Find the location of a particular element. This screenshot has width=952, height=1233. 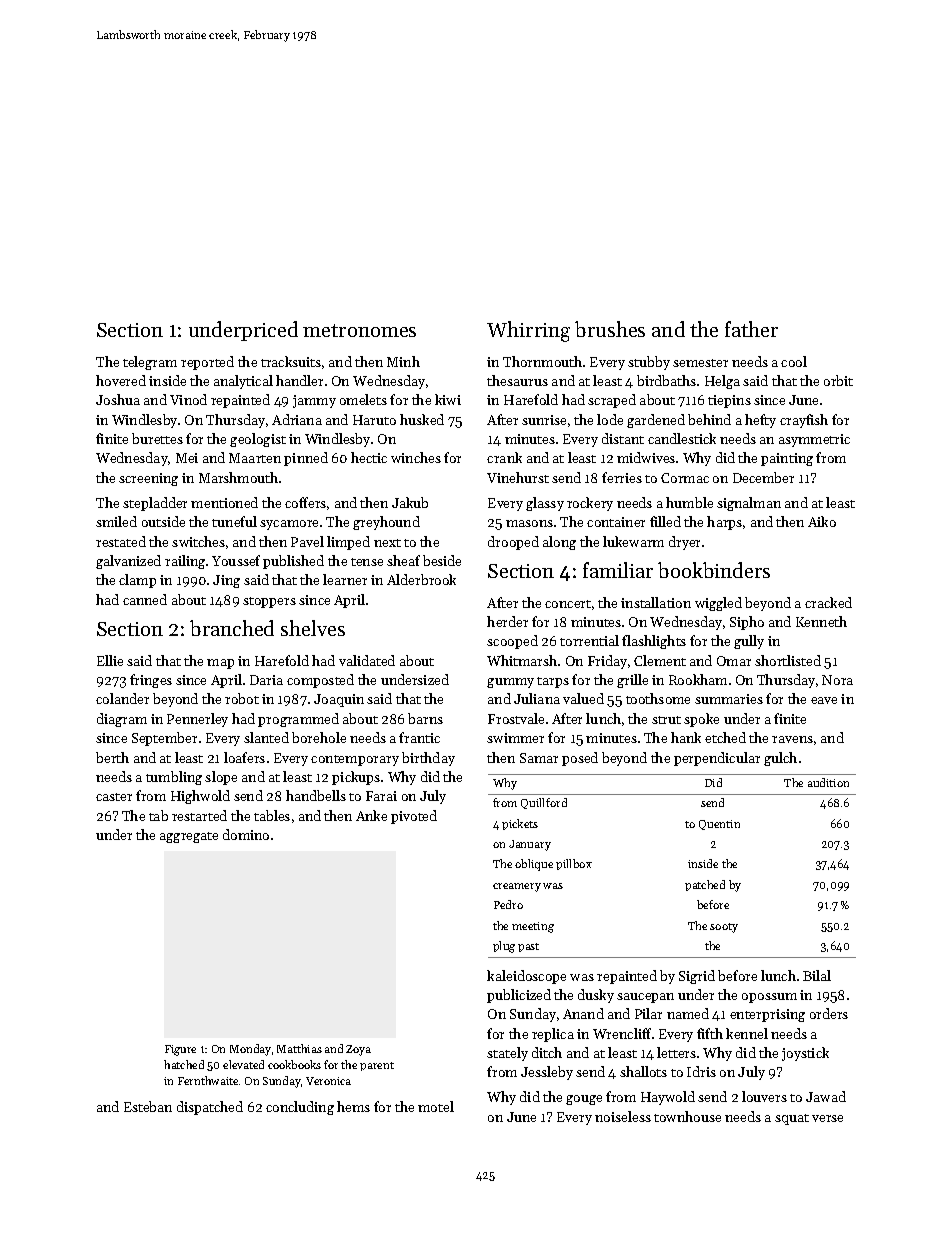

perpendicular is located at coordinates (717, 759).
